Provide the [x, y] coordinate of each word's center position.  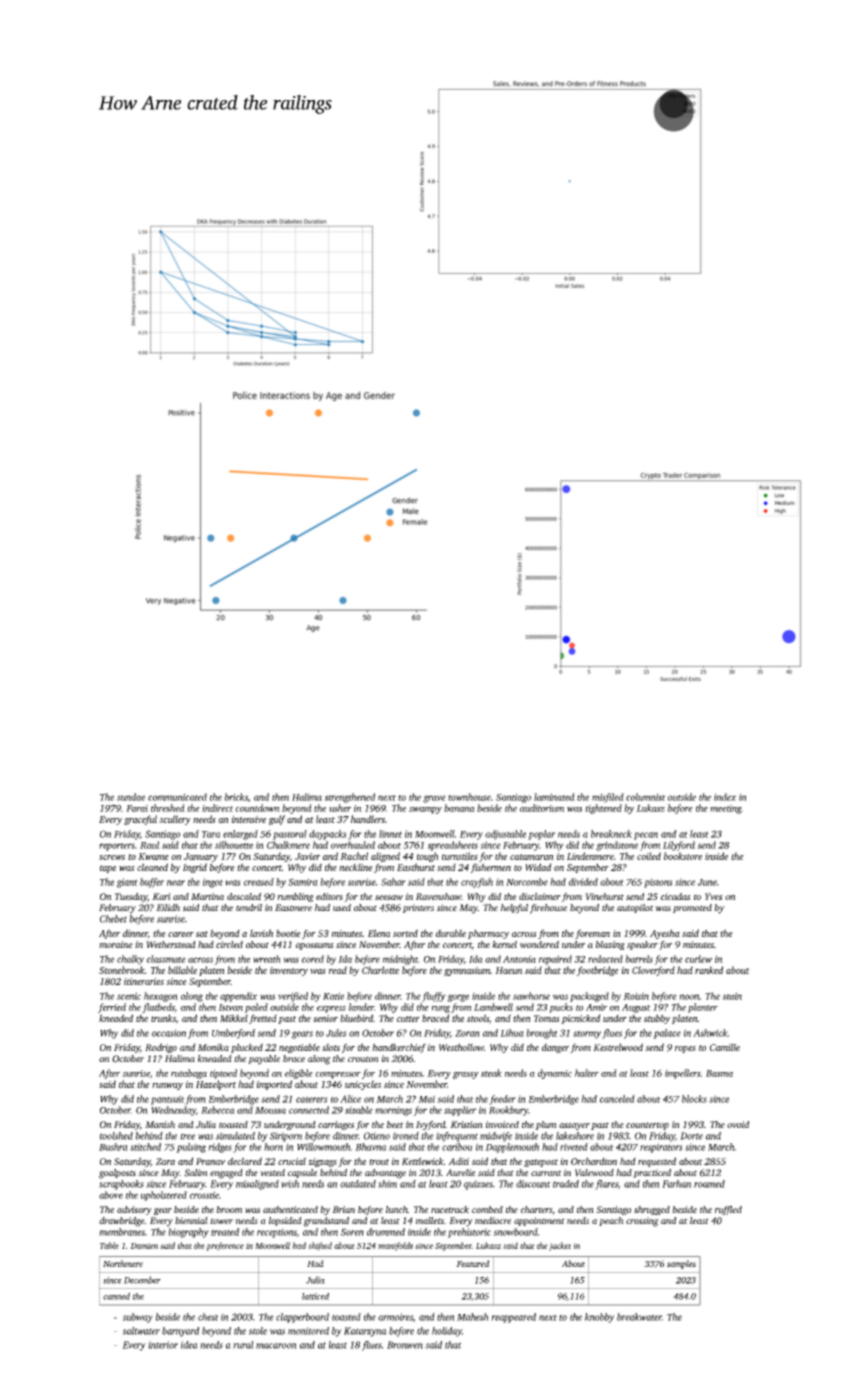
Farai [137, 808]
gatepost [541, 1163]
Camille [725, 1047]
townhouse [469, 797]
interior [163, 1345]
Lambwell [493, 1007]
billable [182, 970]
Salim [196, 1173]
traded [566, 1184]
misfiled [608, 798]
